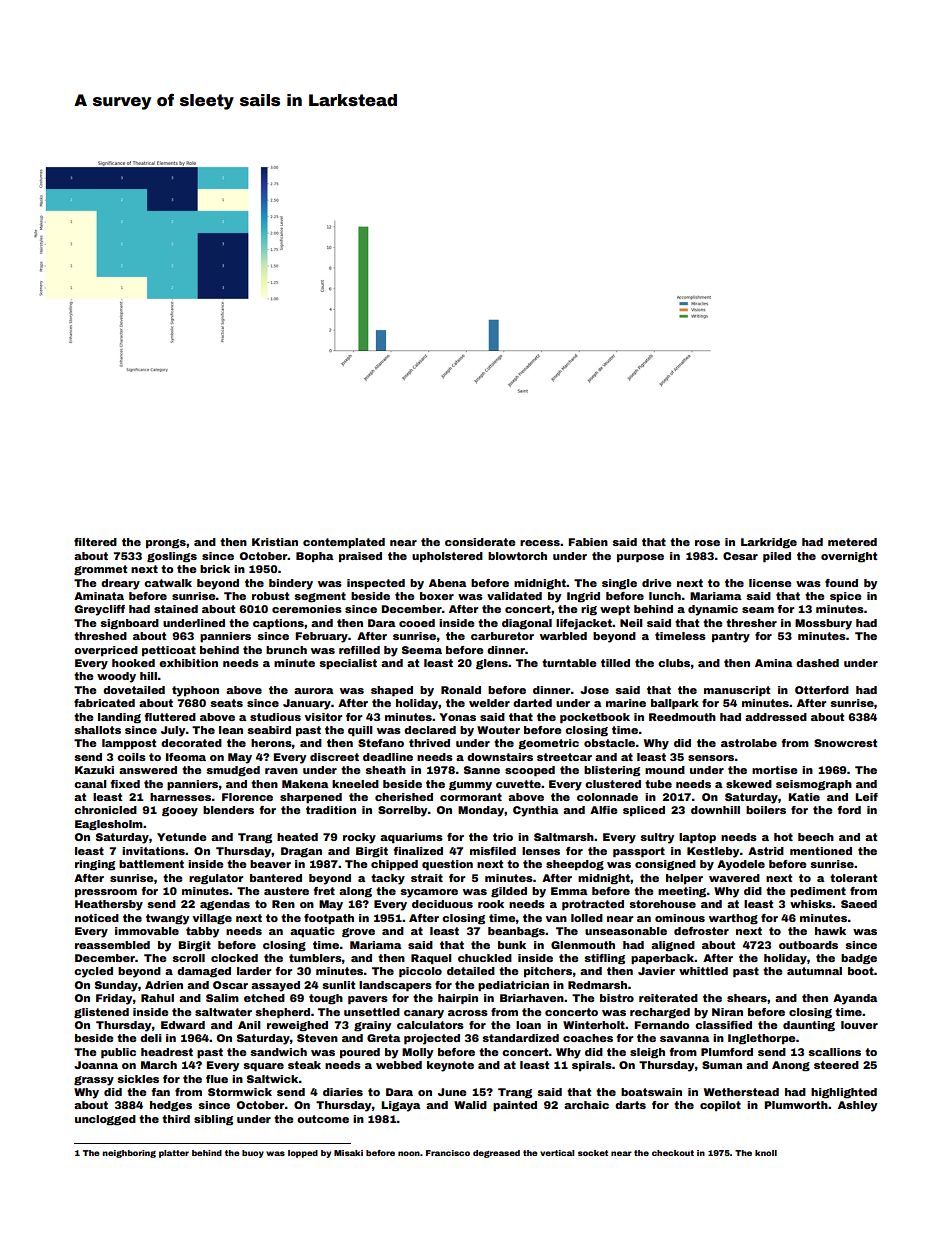 This image has height=1233, width=952. Describe the element at coordinates (166, 544) in the image. I see `prongs` at that location.
